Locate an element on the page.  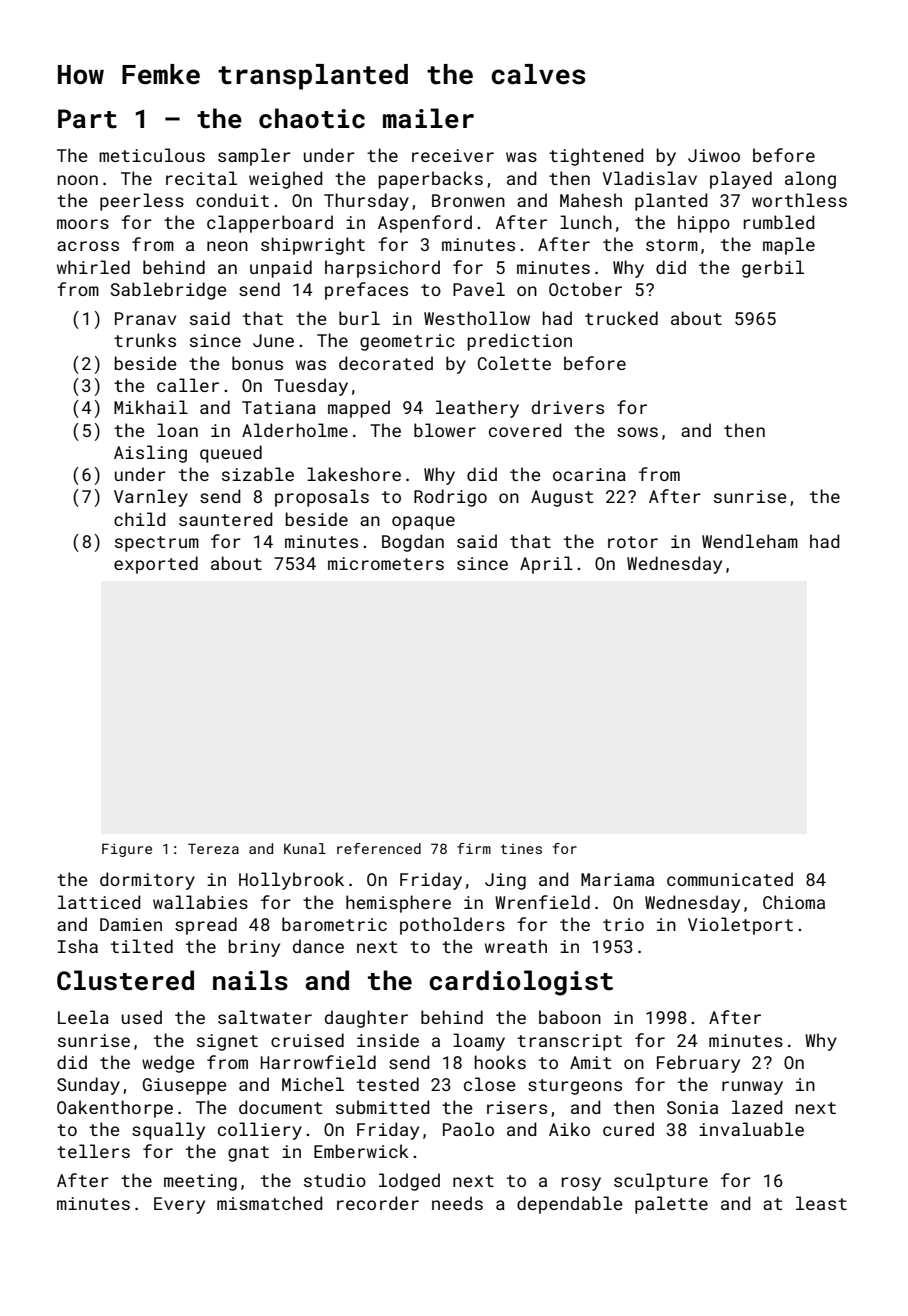
squally is located at coordinates (168, 1131).
